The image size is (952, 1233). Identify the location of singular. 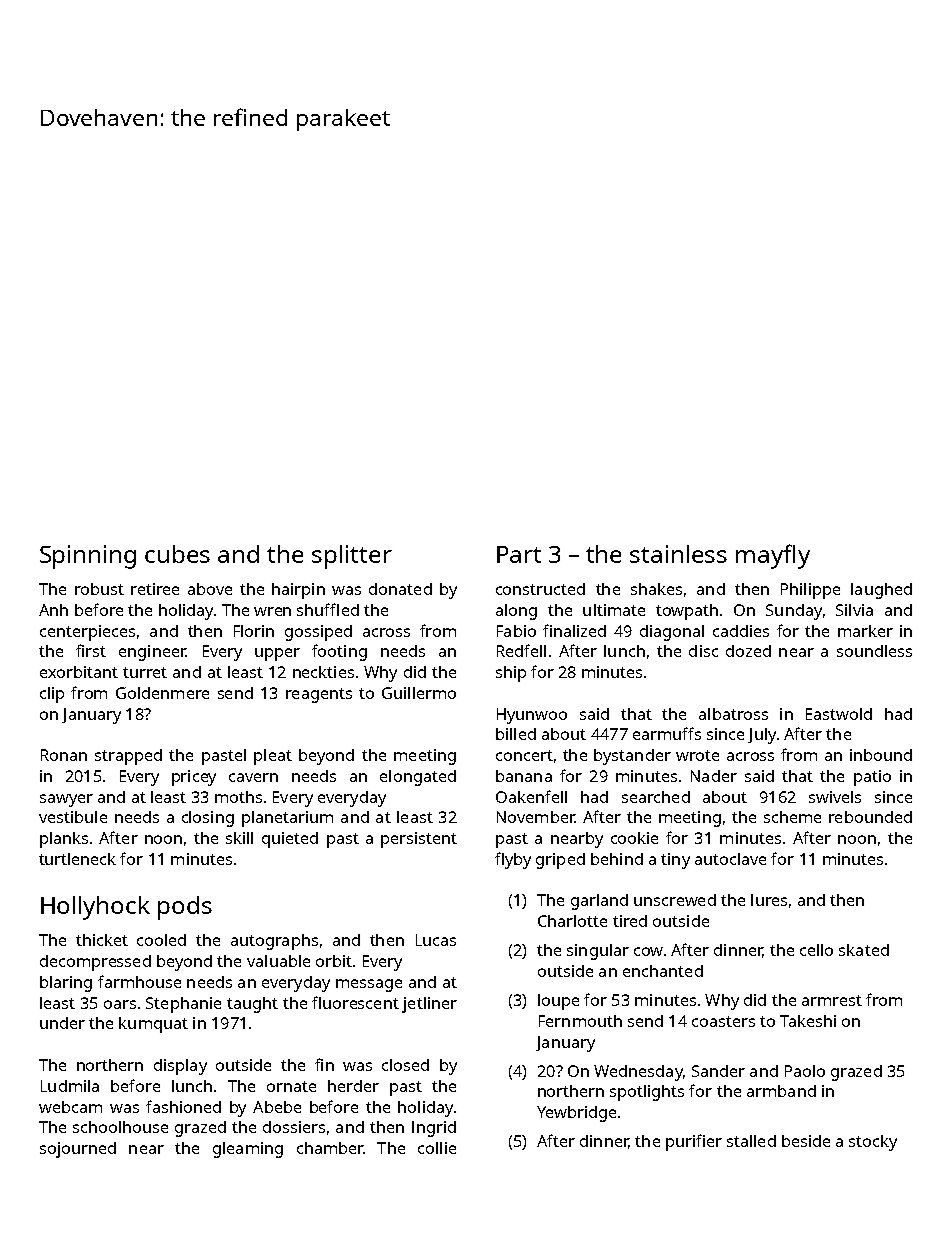
(598, 952).
